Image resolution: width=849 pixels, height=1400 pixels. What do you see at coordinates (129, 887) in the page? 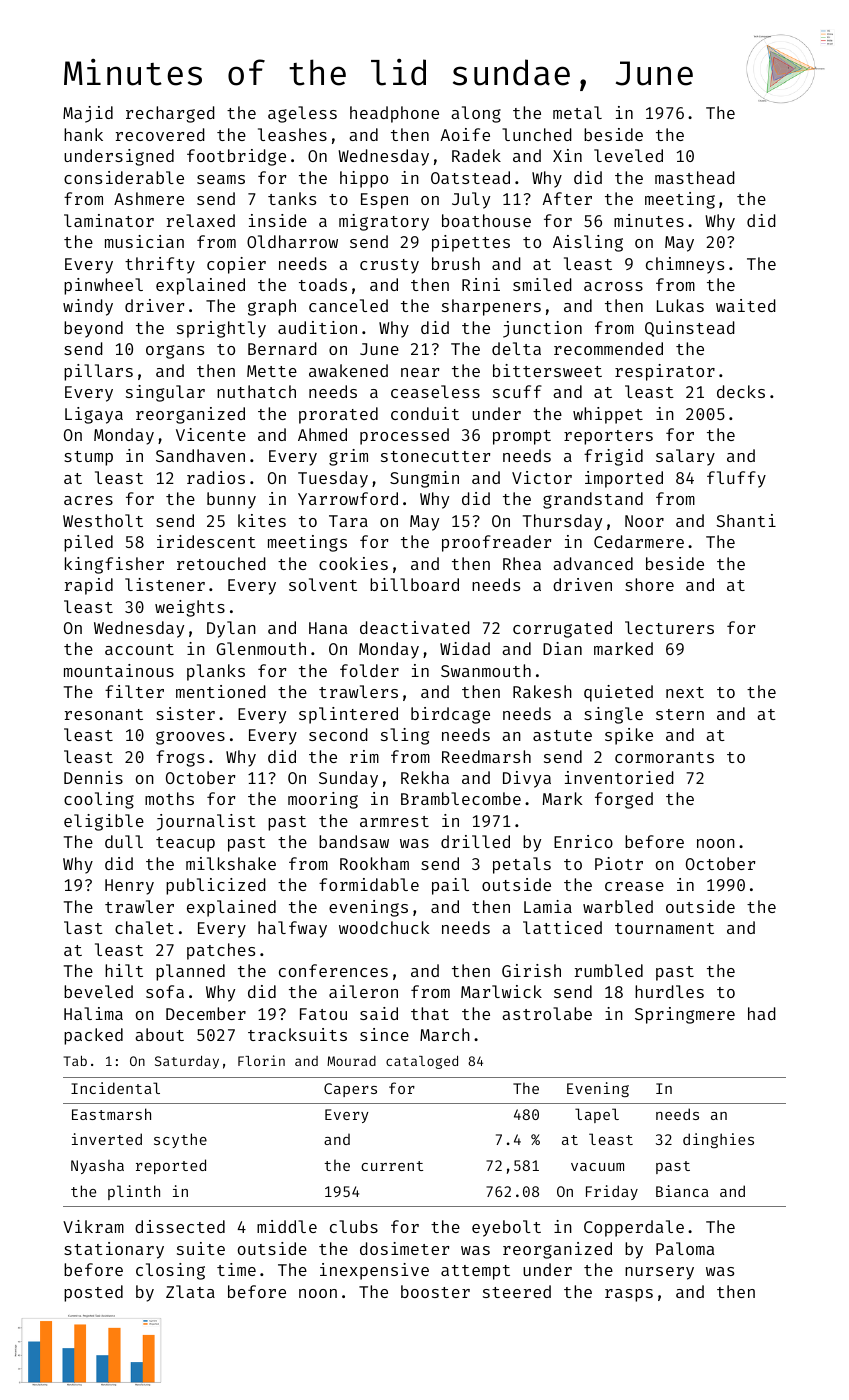
I see `Henry` at bounding box center [129, 887].
